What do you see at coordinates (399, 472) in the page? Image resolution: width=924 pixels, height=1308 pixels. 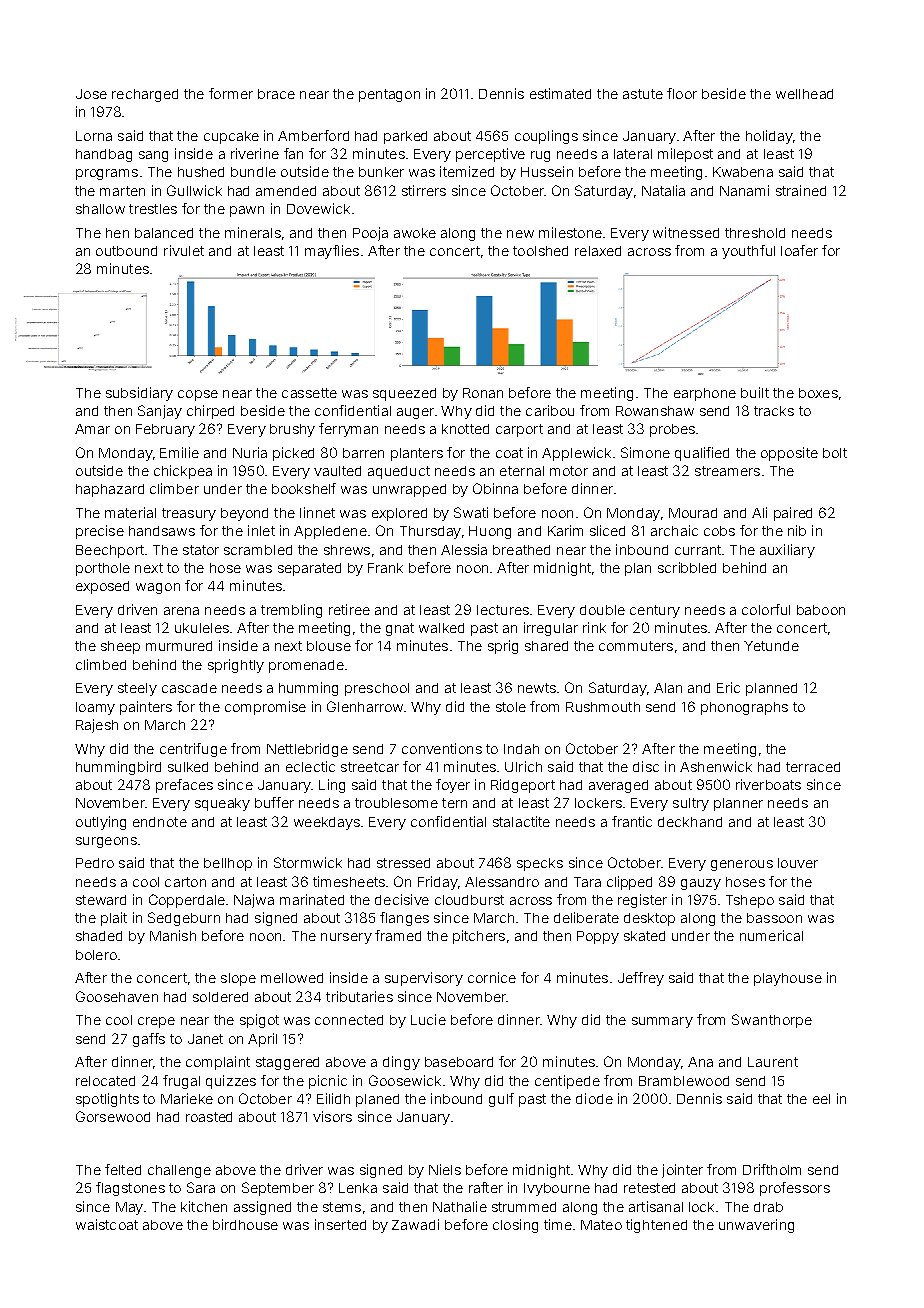 I see `aqueduct` at bounding box center [399, 472].
